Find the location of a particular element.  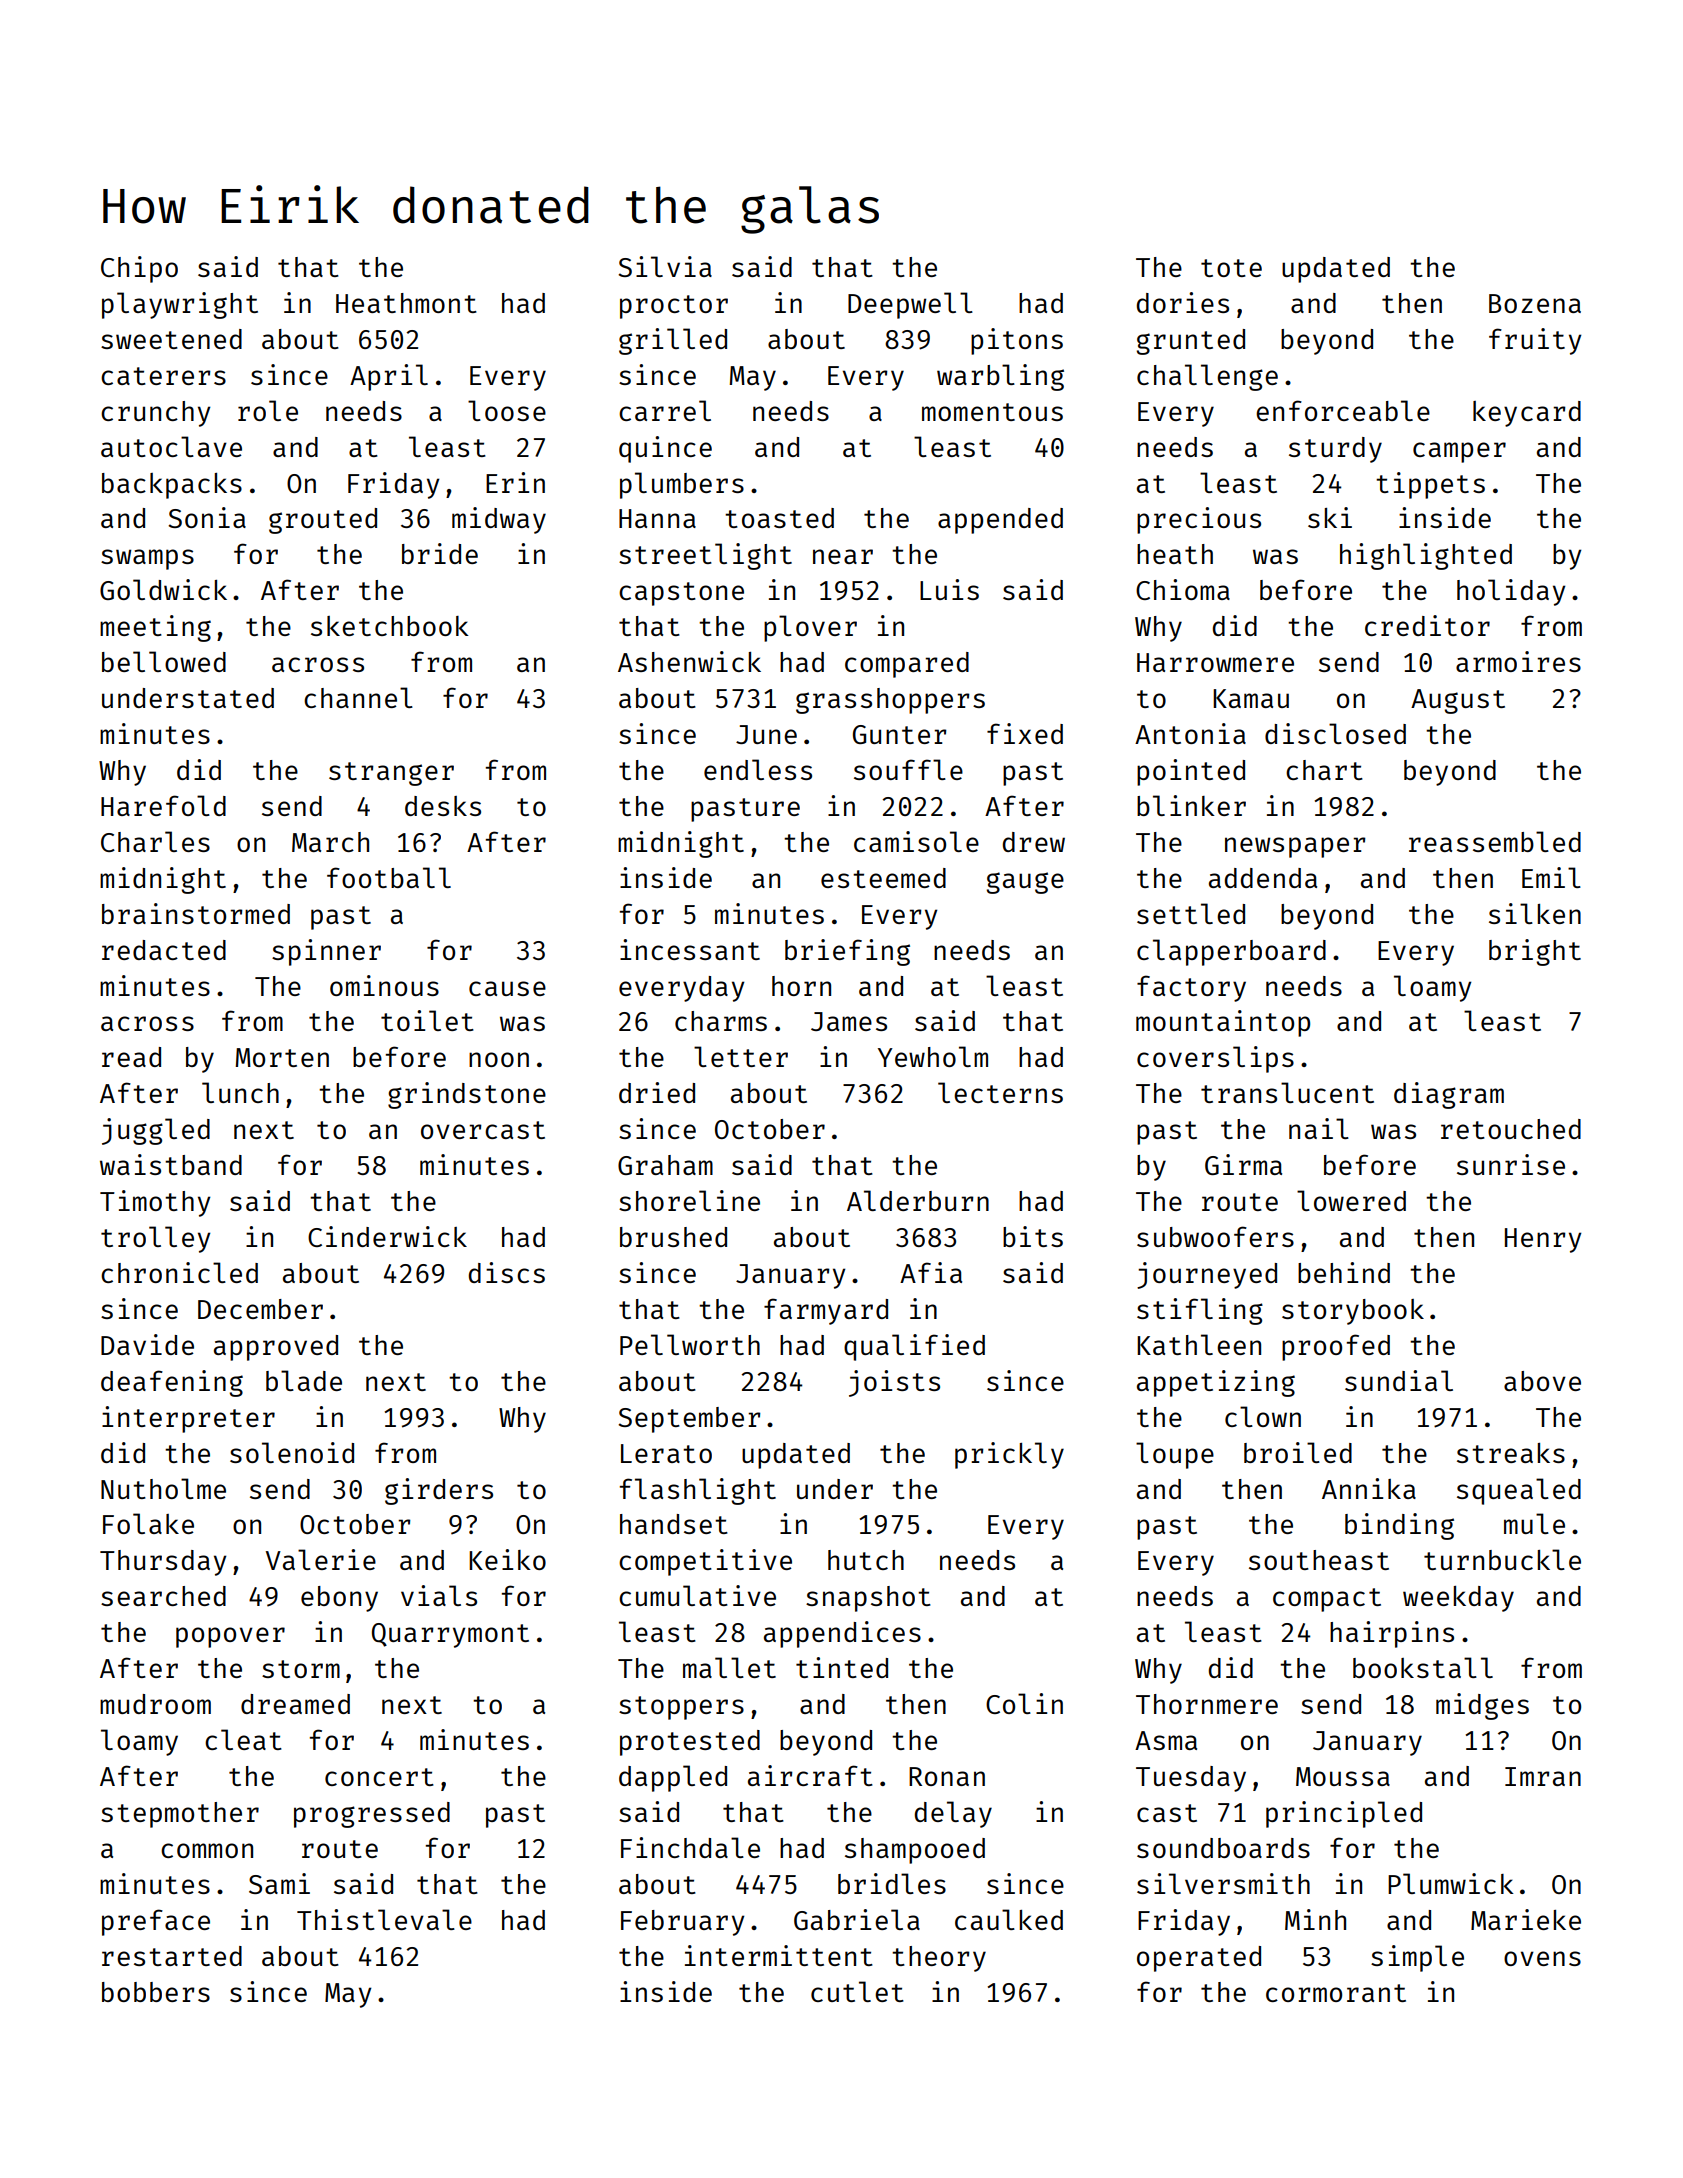

role is located at coordinates (268, 410).
